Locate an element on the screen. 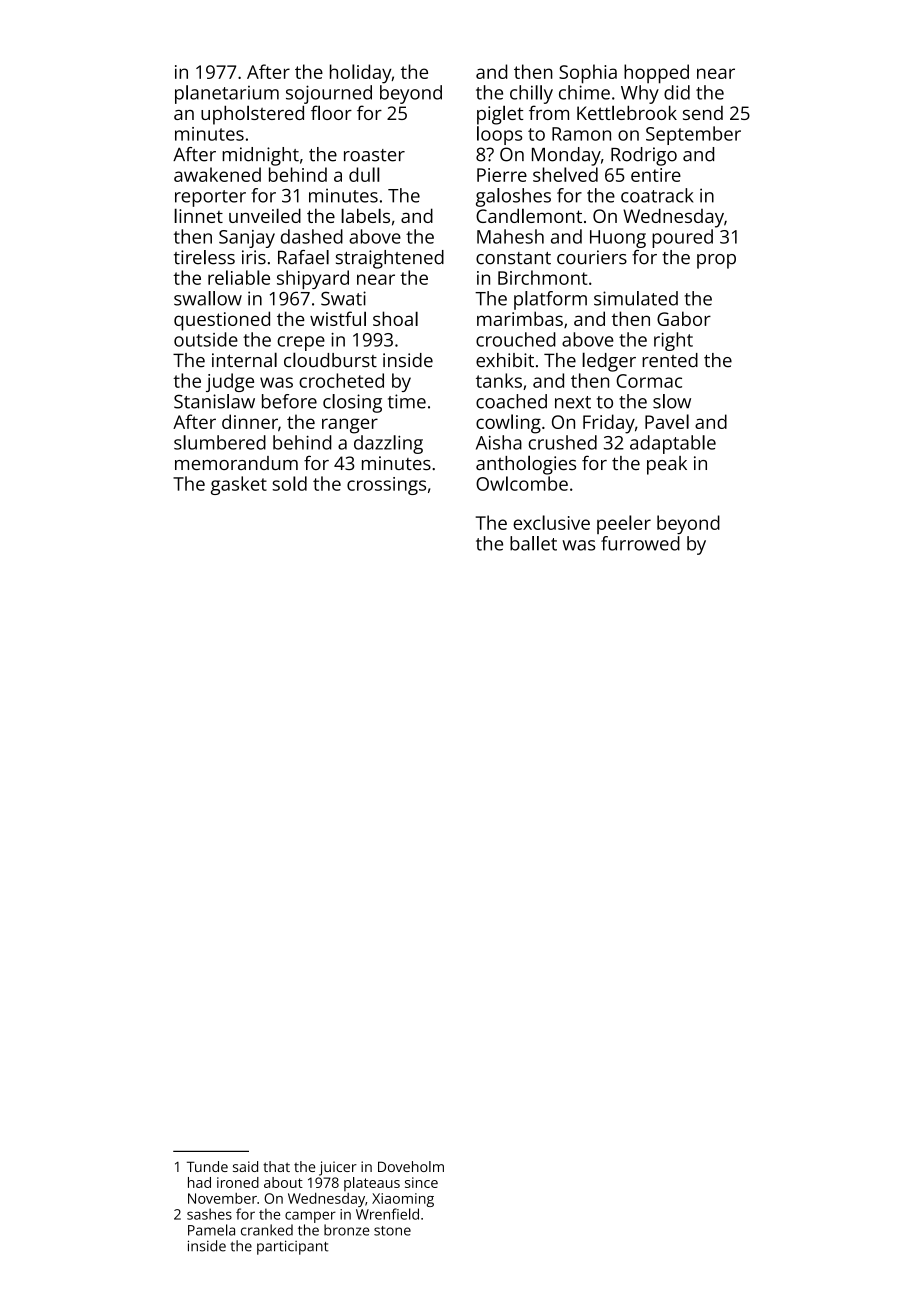 The height and width of the screenshot is (1311, 924). furrowed is located at coordinates (640, 543).
